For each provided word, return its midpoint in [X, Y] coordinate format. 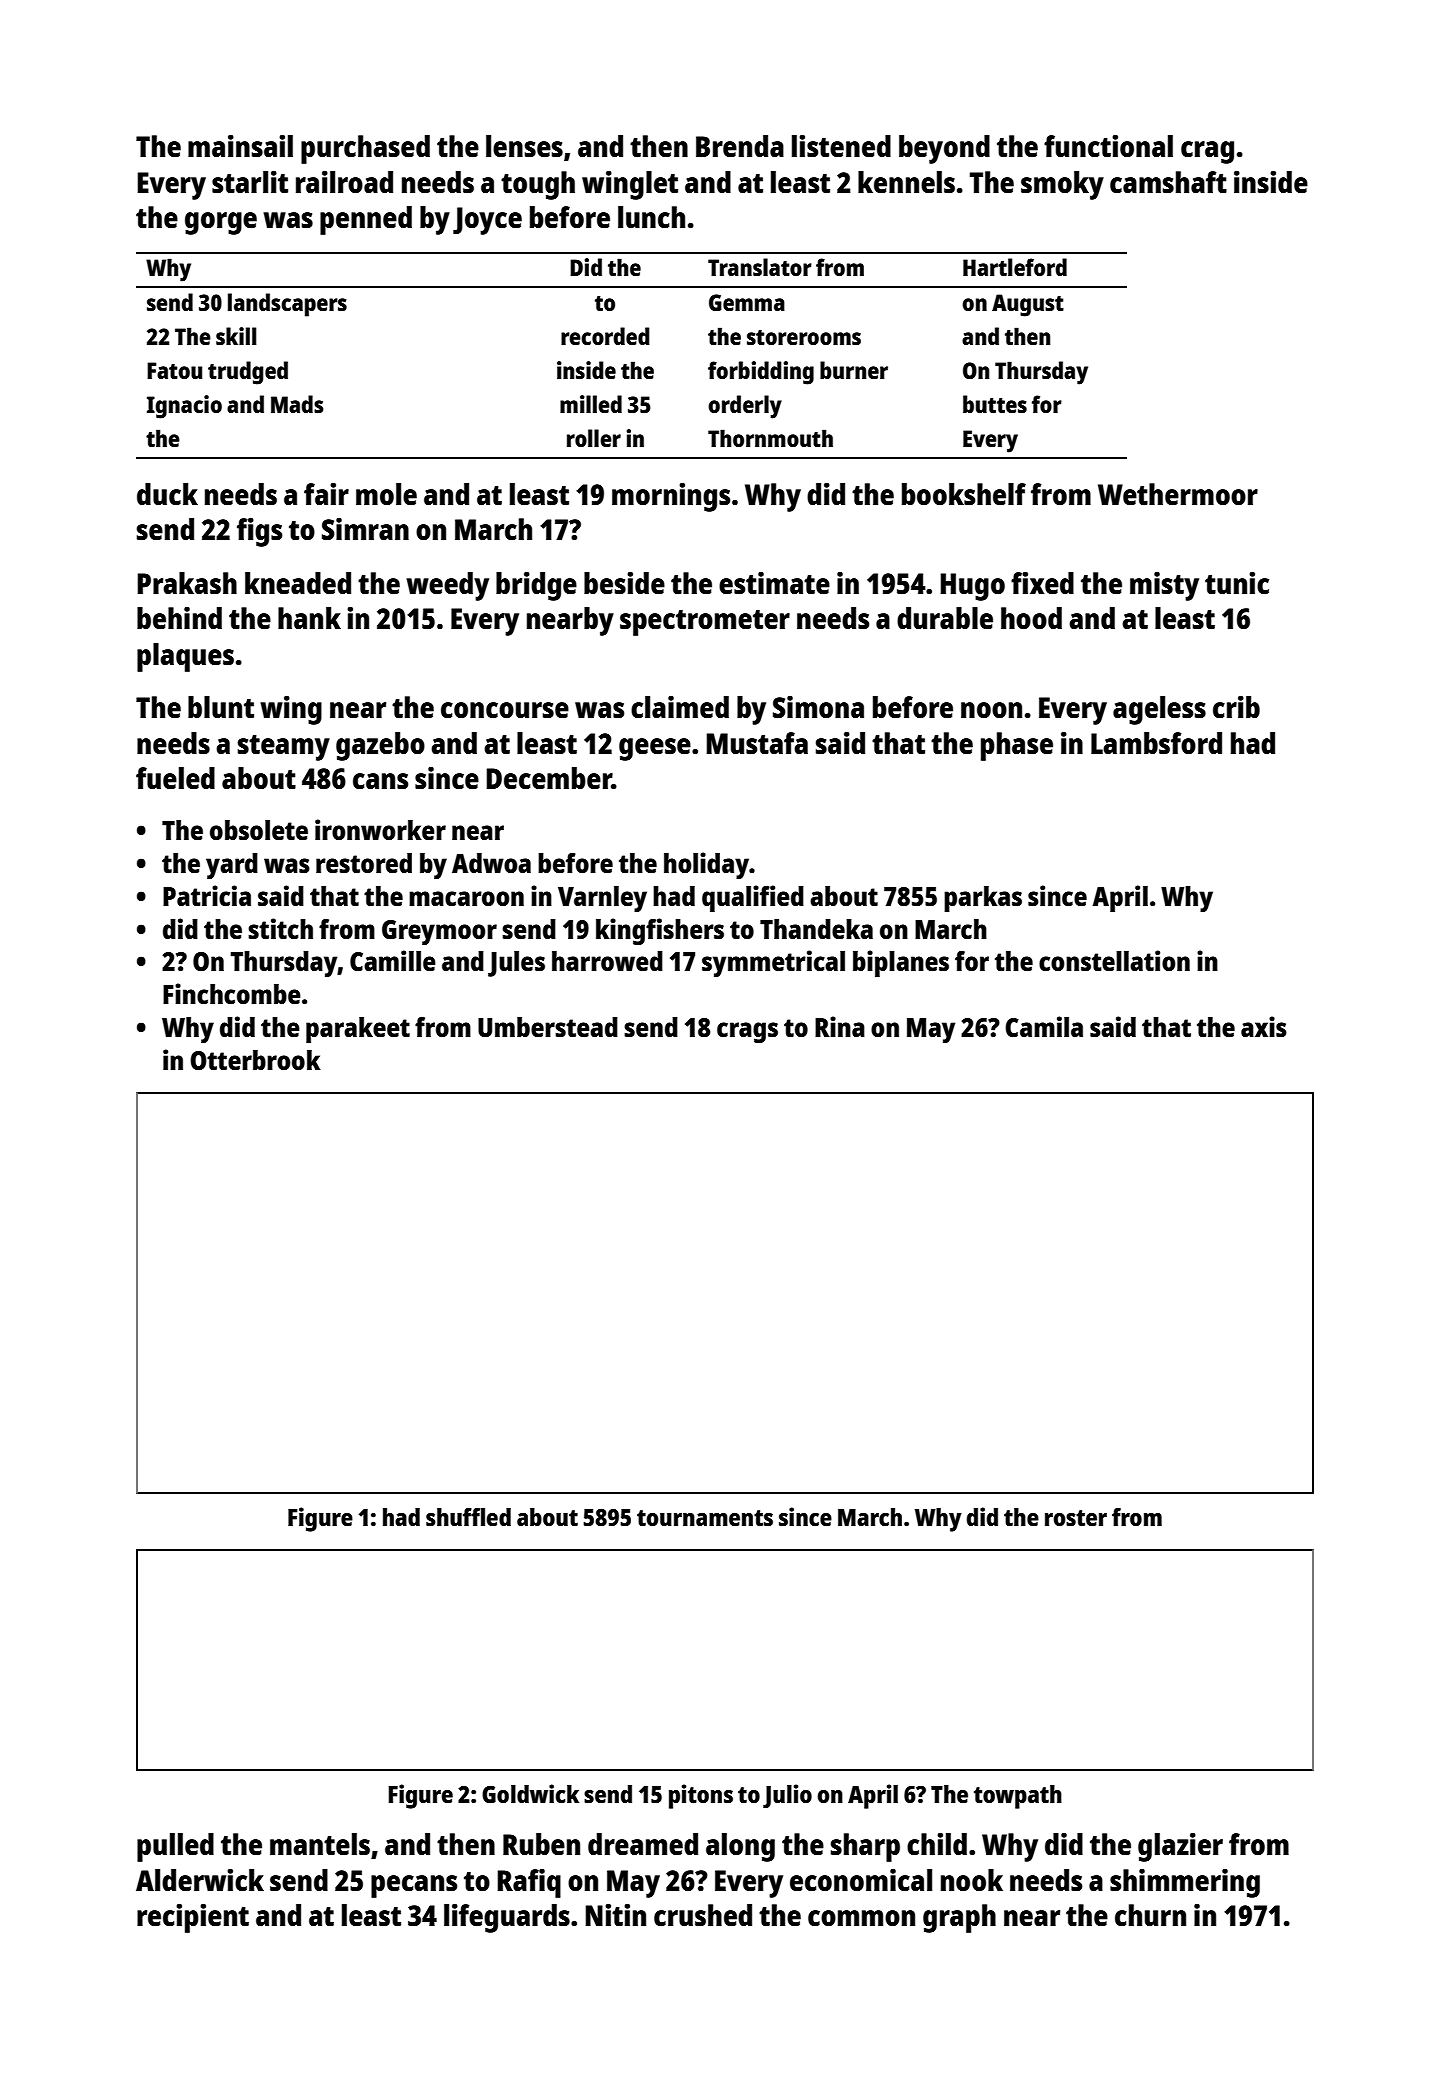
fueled [175, 778]
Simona [818, 707]
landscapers [287, 305]
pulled [175, 1847]
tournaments [705, 1518]
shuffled [468, 1517]
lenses [524, 146]
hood [1031, 618]
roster [1076, 1518]
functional [1108, 146]
